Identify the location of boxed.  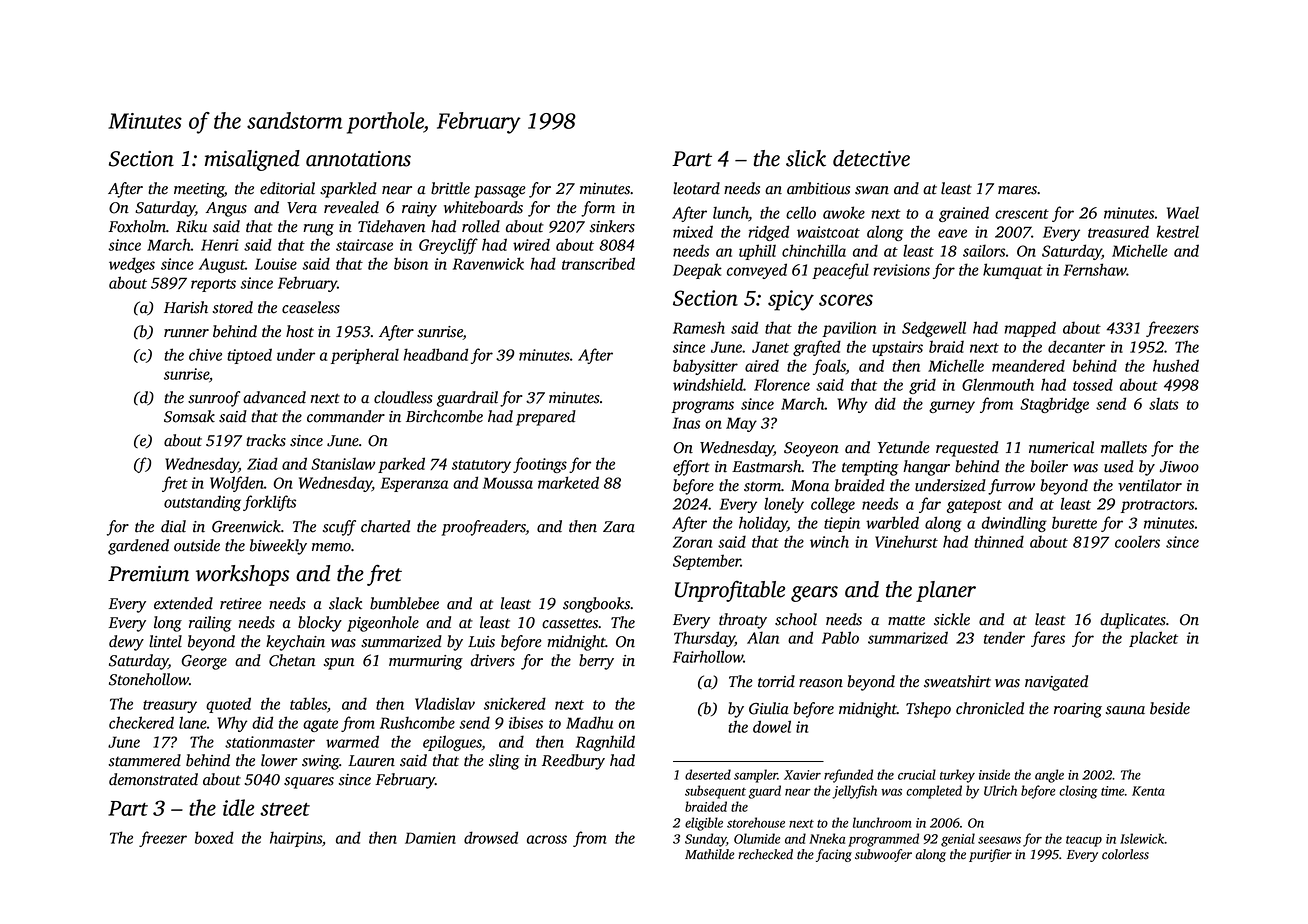
(214, 837).
